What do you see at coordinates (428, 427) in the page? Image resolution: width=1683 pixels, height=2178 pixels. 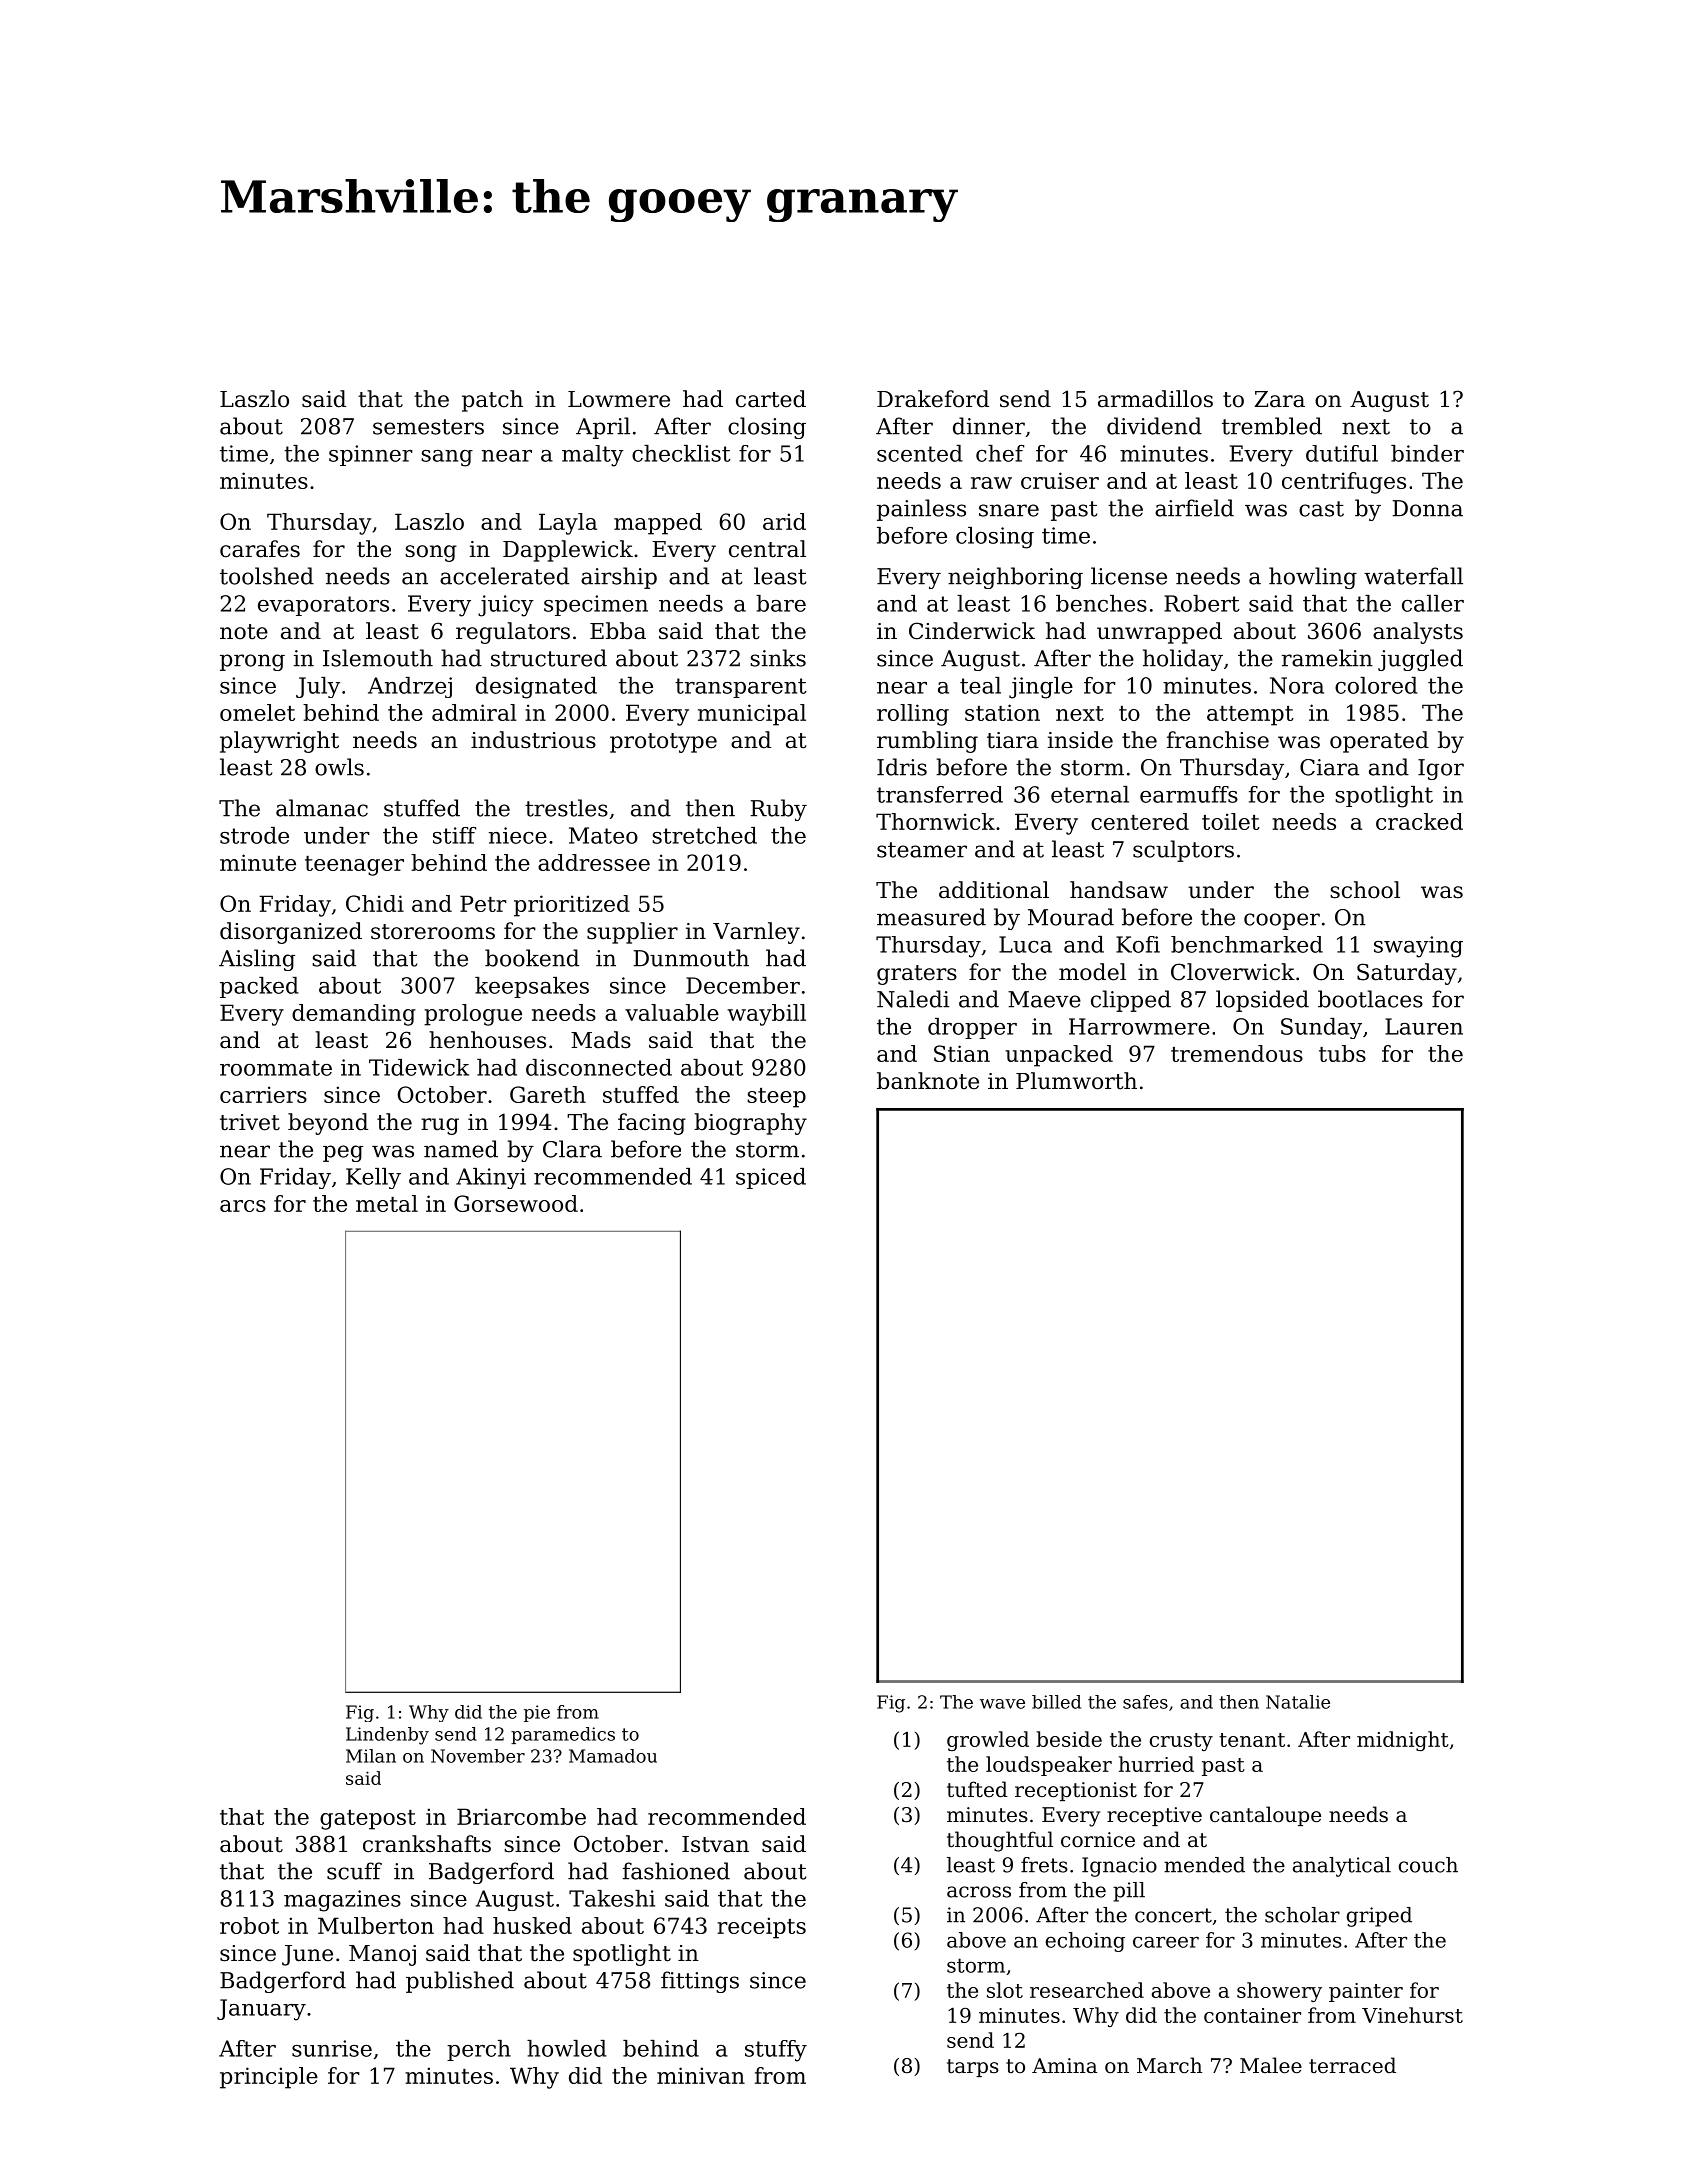 I see `semesters` at bounding box center [428, 427].
